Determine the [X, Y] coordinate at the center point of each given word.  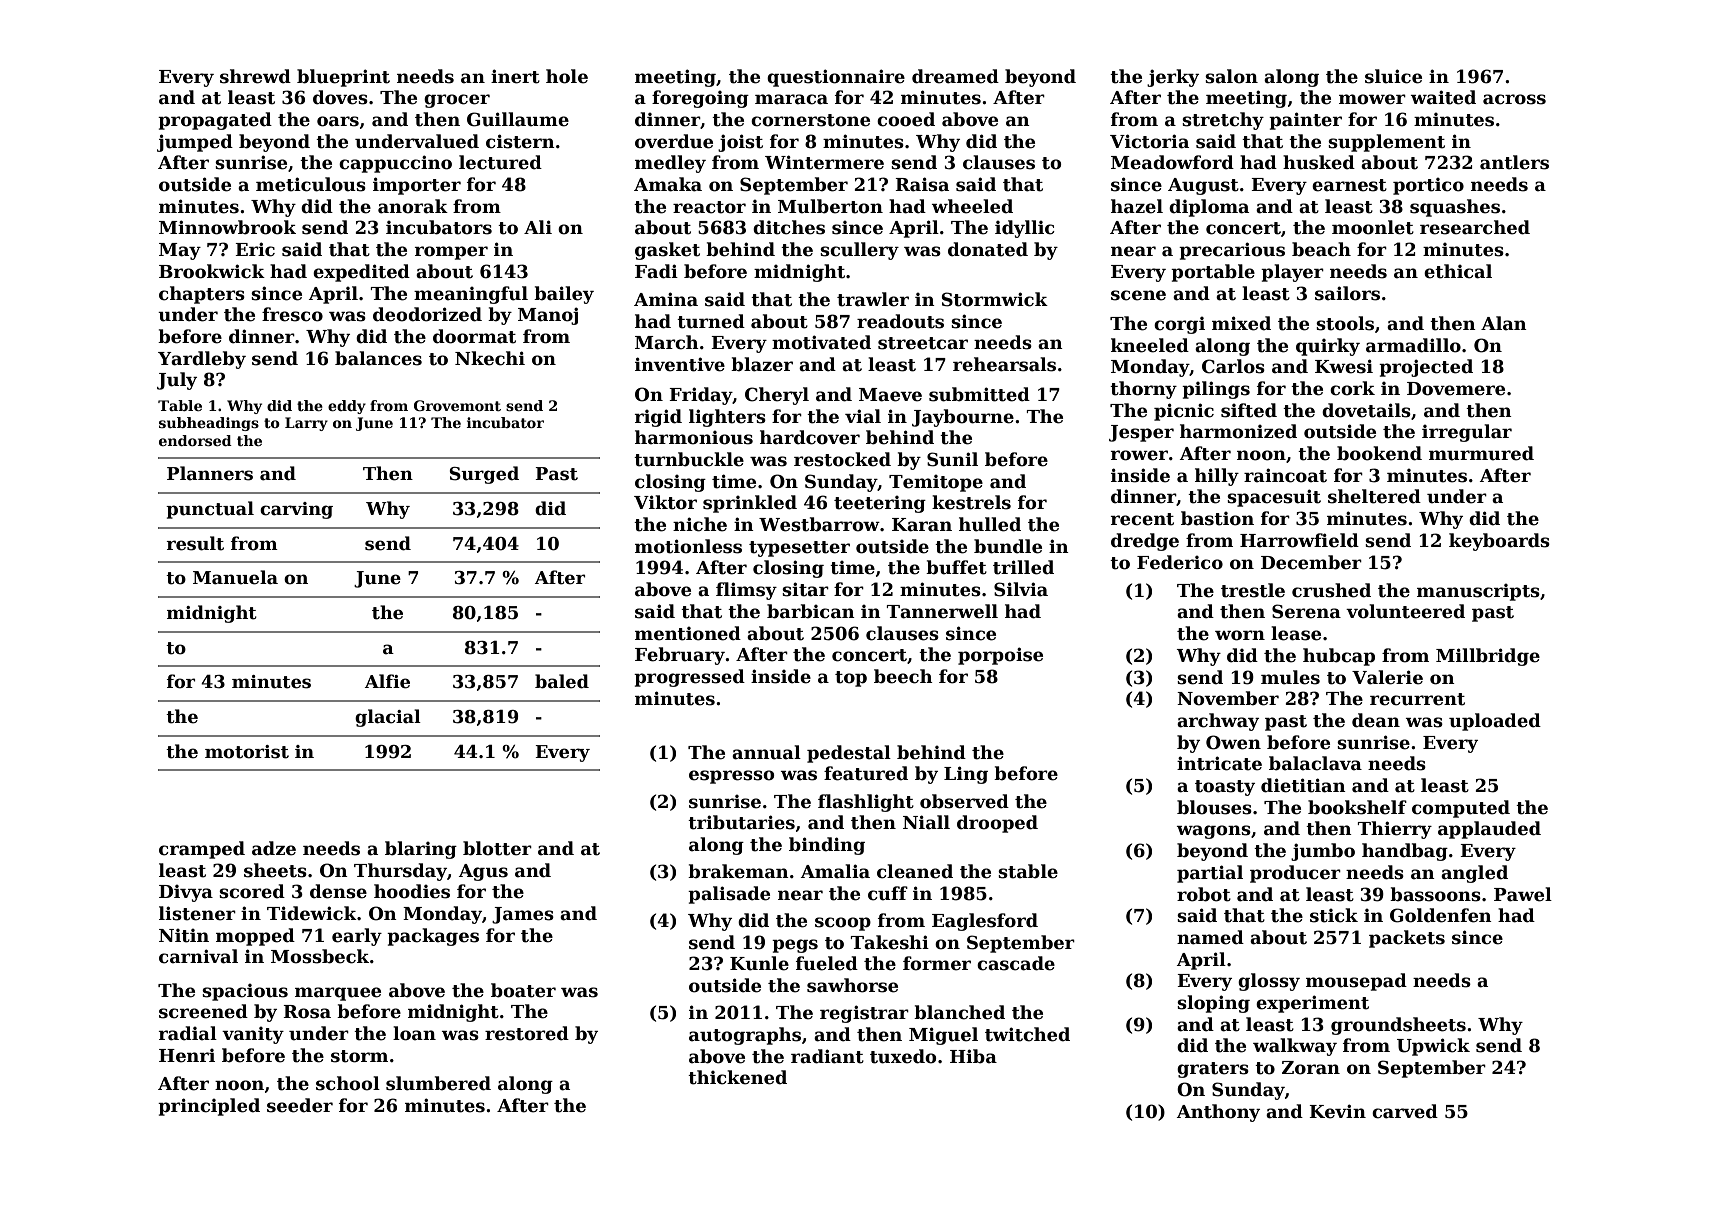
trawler [873, 299]
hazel [1137, 206]
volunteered [1405, 611]
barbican [811, 611]
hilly [1217, 477]
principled [209, 1107]
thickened [737, 1077]
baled [562, 681]
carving [296, 510]
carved [1405, 1111]
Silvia [1021, 589]
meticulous [311, 184]
